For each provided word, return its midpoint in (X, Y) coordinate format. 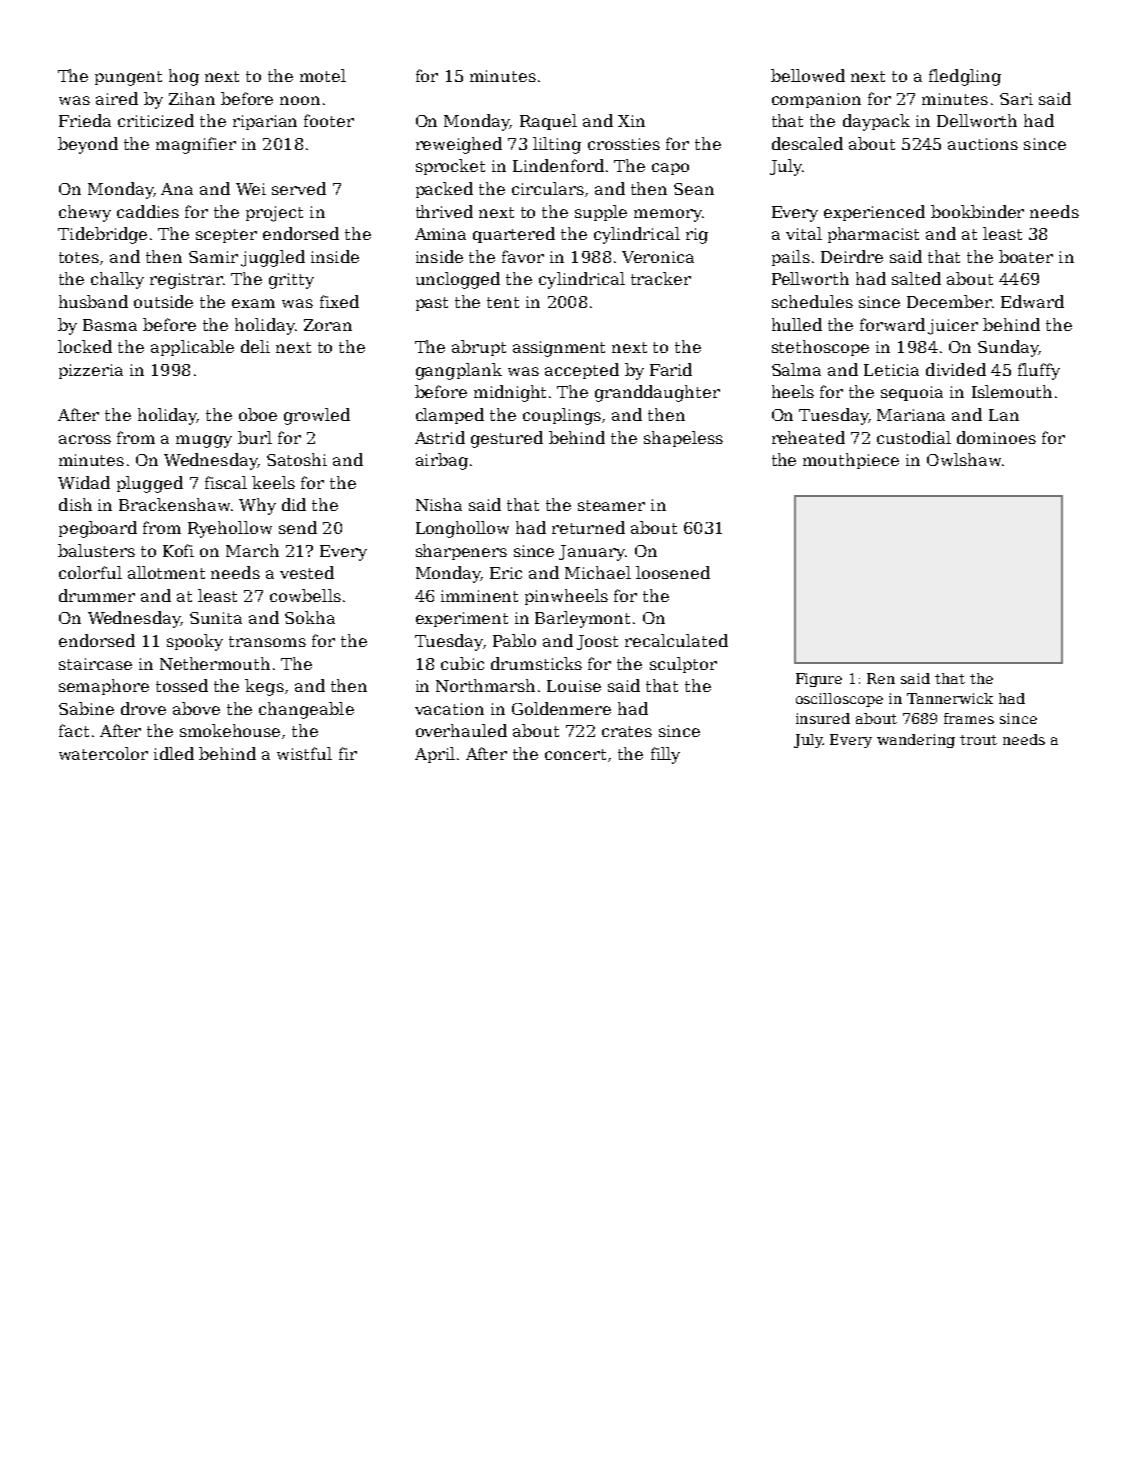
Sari (1016, 99)
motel (323, 75)
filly (665, 755)
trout (978, 740)
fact (74, 730)
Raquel (548, 122)
